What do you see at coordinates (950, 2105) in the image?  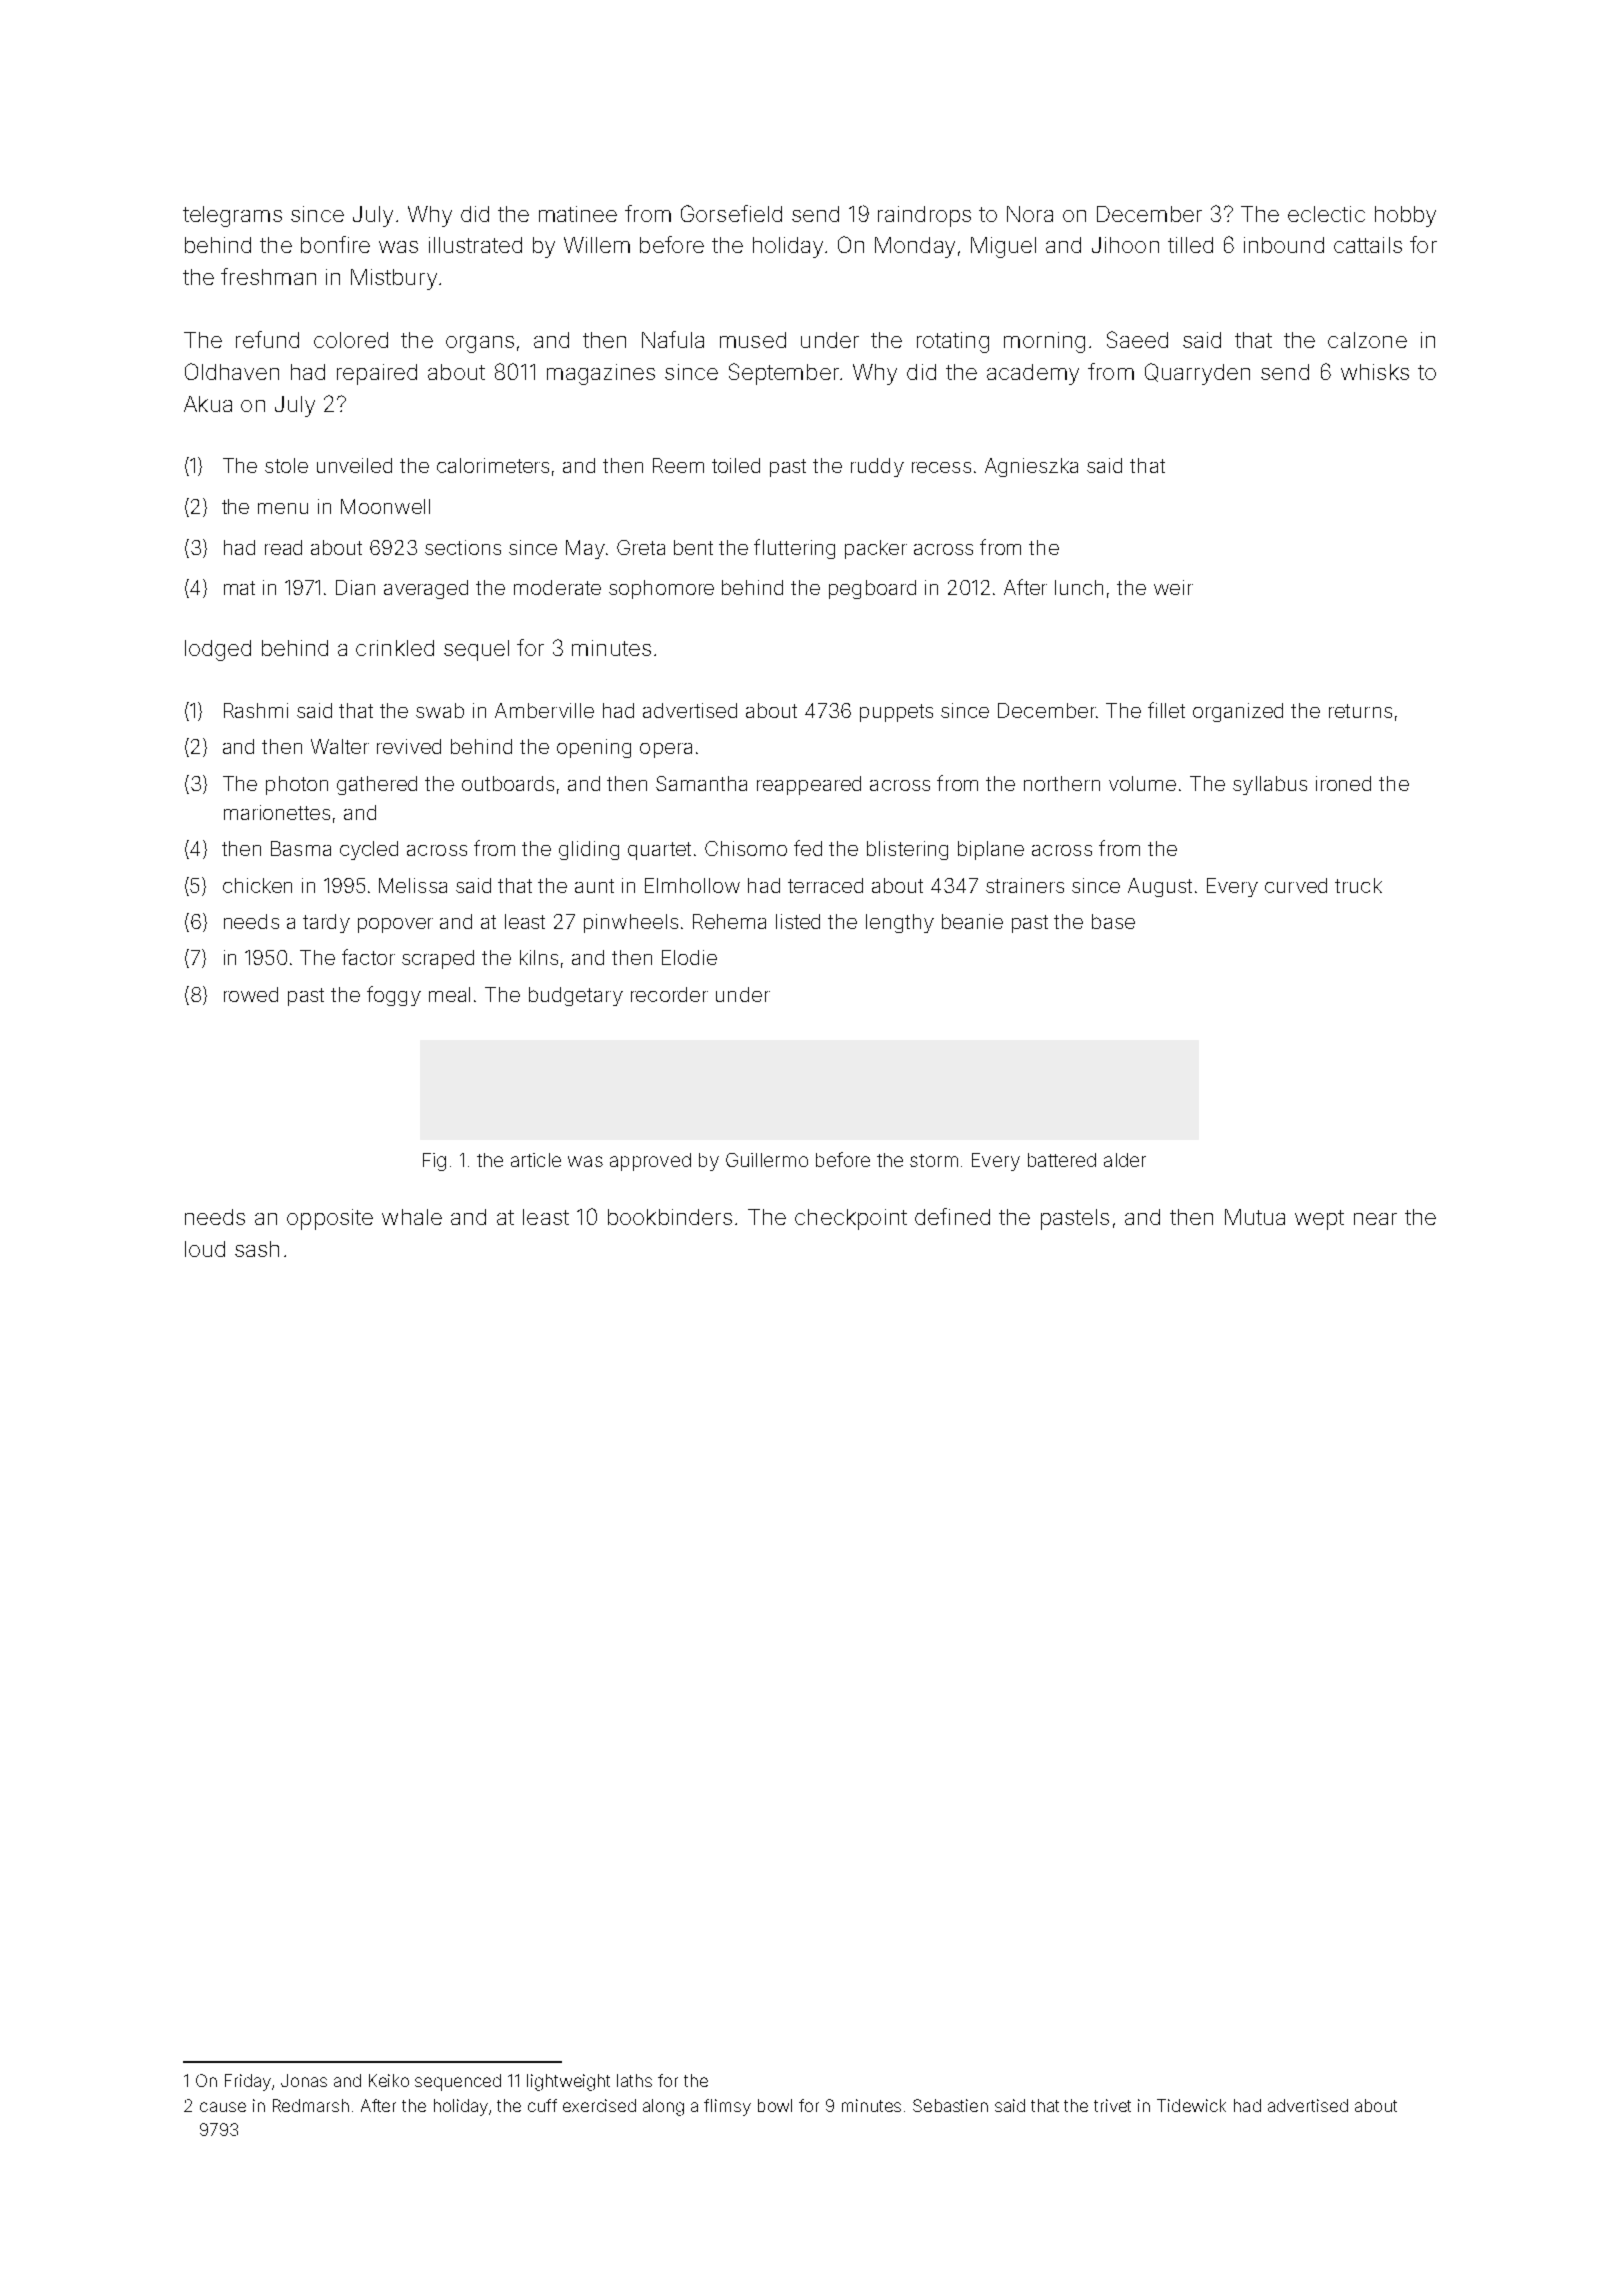 I see `Sebastien` at bounding box center [950, 2105].
